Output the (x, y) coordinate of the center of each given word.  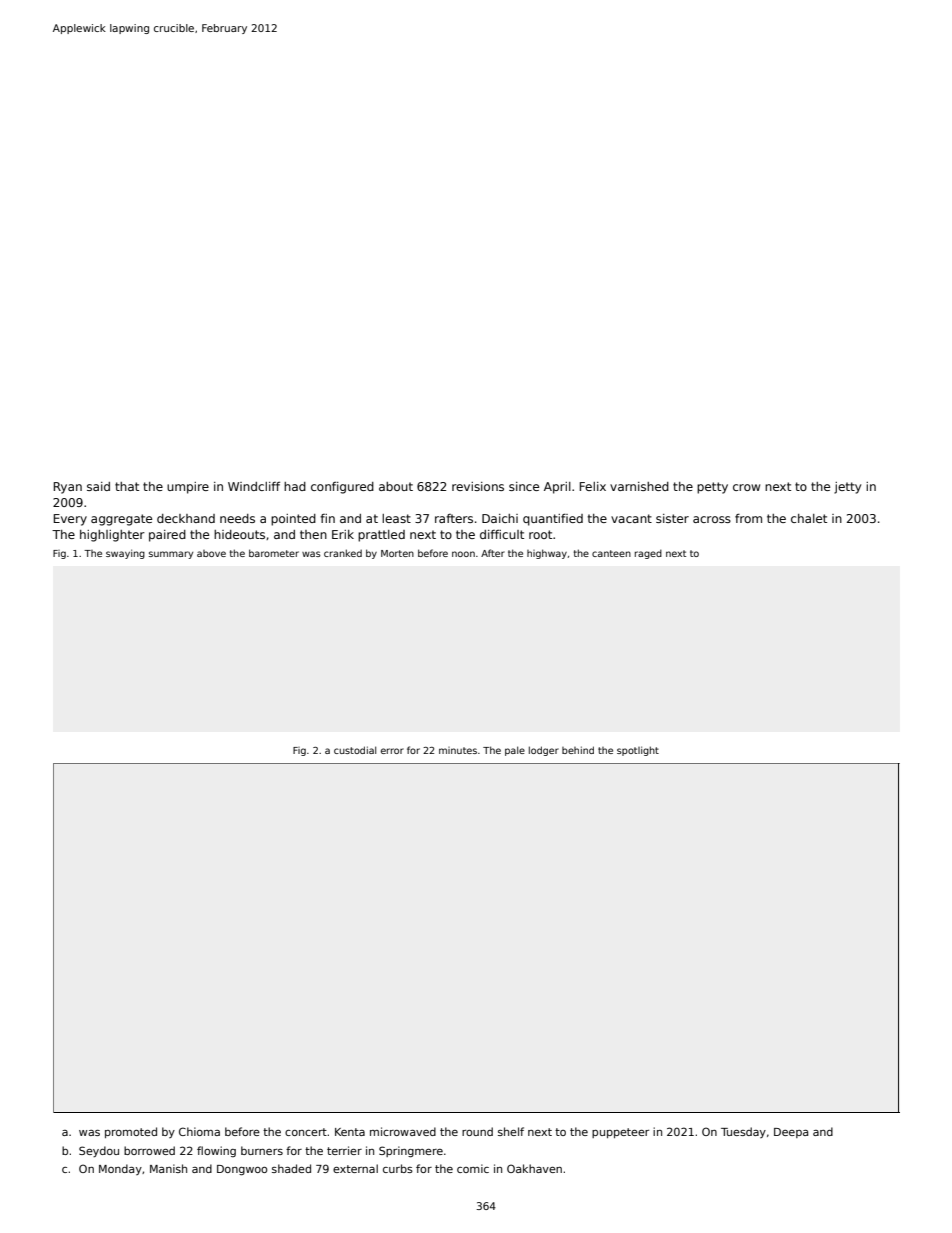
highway (547, 554)
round (477, 1131)
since (524, 486)
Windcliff (254, 486)
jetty (847, 488)
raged (648, 554)
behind (578, 750)
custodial (355, 750)
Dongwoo (242, 1170)
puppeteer (620, 1133)
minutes (458, 750)
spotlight (638, 751)
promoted (131, 1132)
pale (515, 751)
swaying (125, 554)
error (392, 751)
